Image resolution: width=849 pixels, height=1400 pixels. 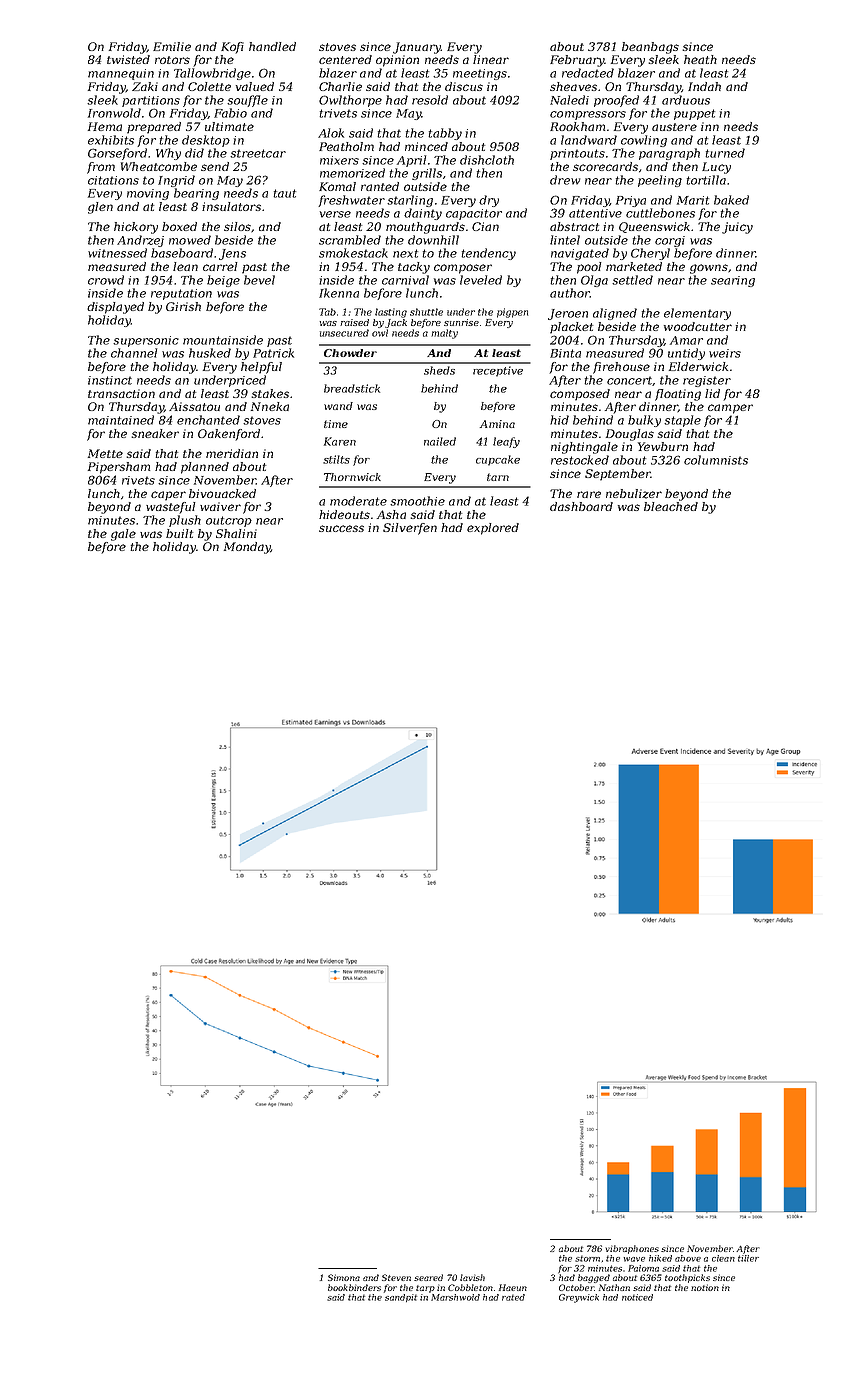 I want to click on built, so click(x=179, y=533).
